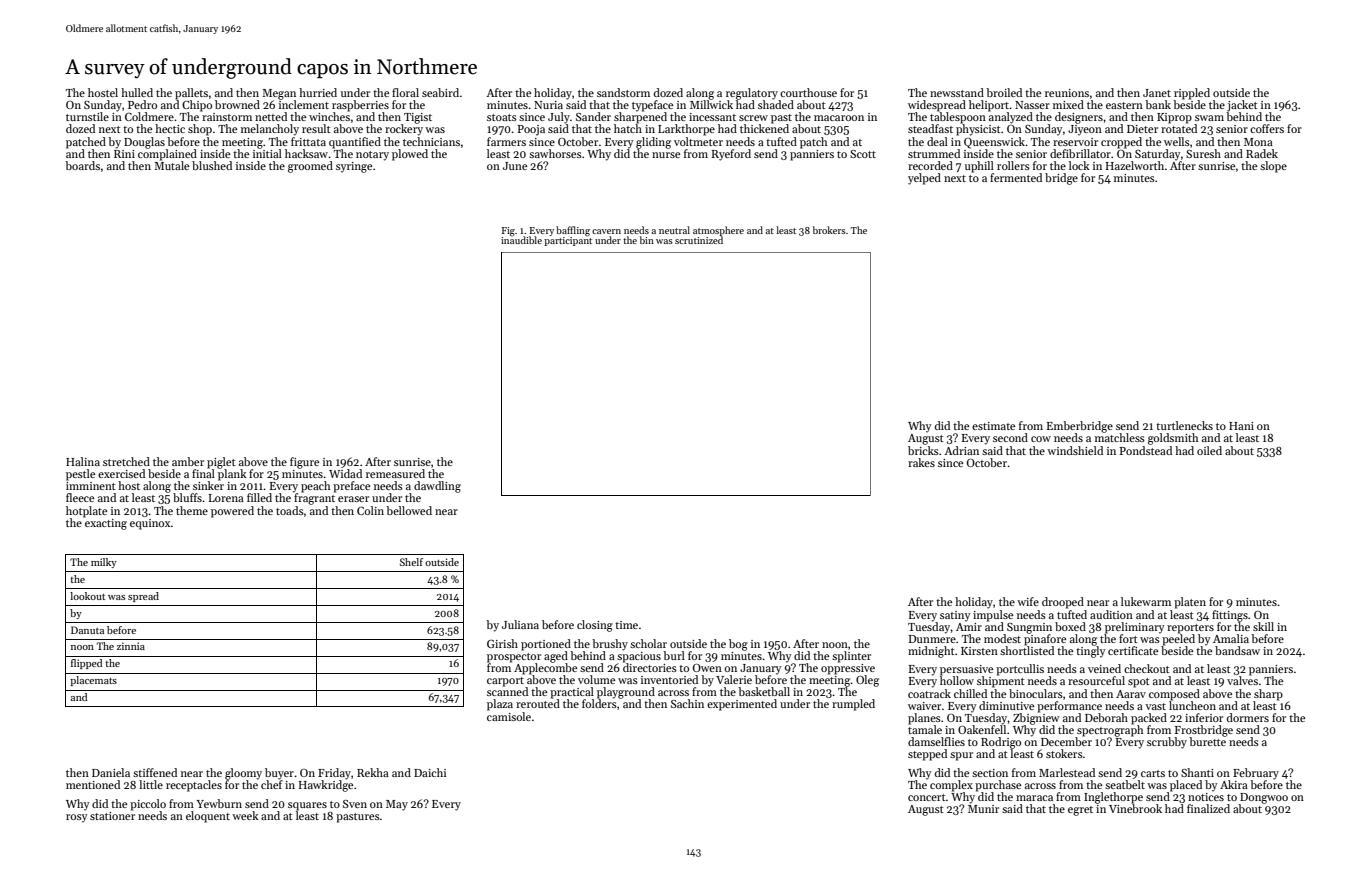 This screenshot has height=887, width=1372. What do you see at coordinates (927, 755) in the screenshot?
I see `stepped` at bounding box center [927, 755].
